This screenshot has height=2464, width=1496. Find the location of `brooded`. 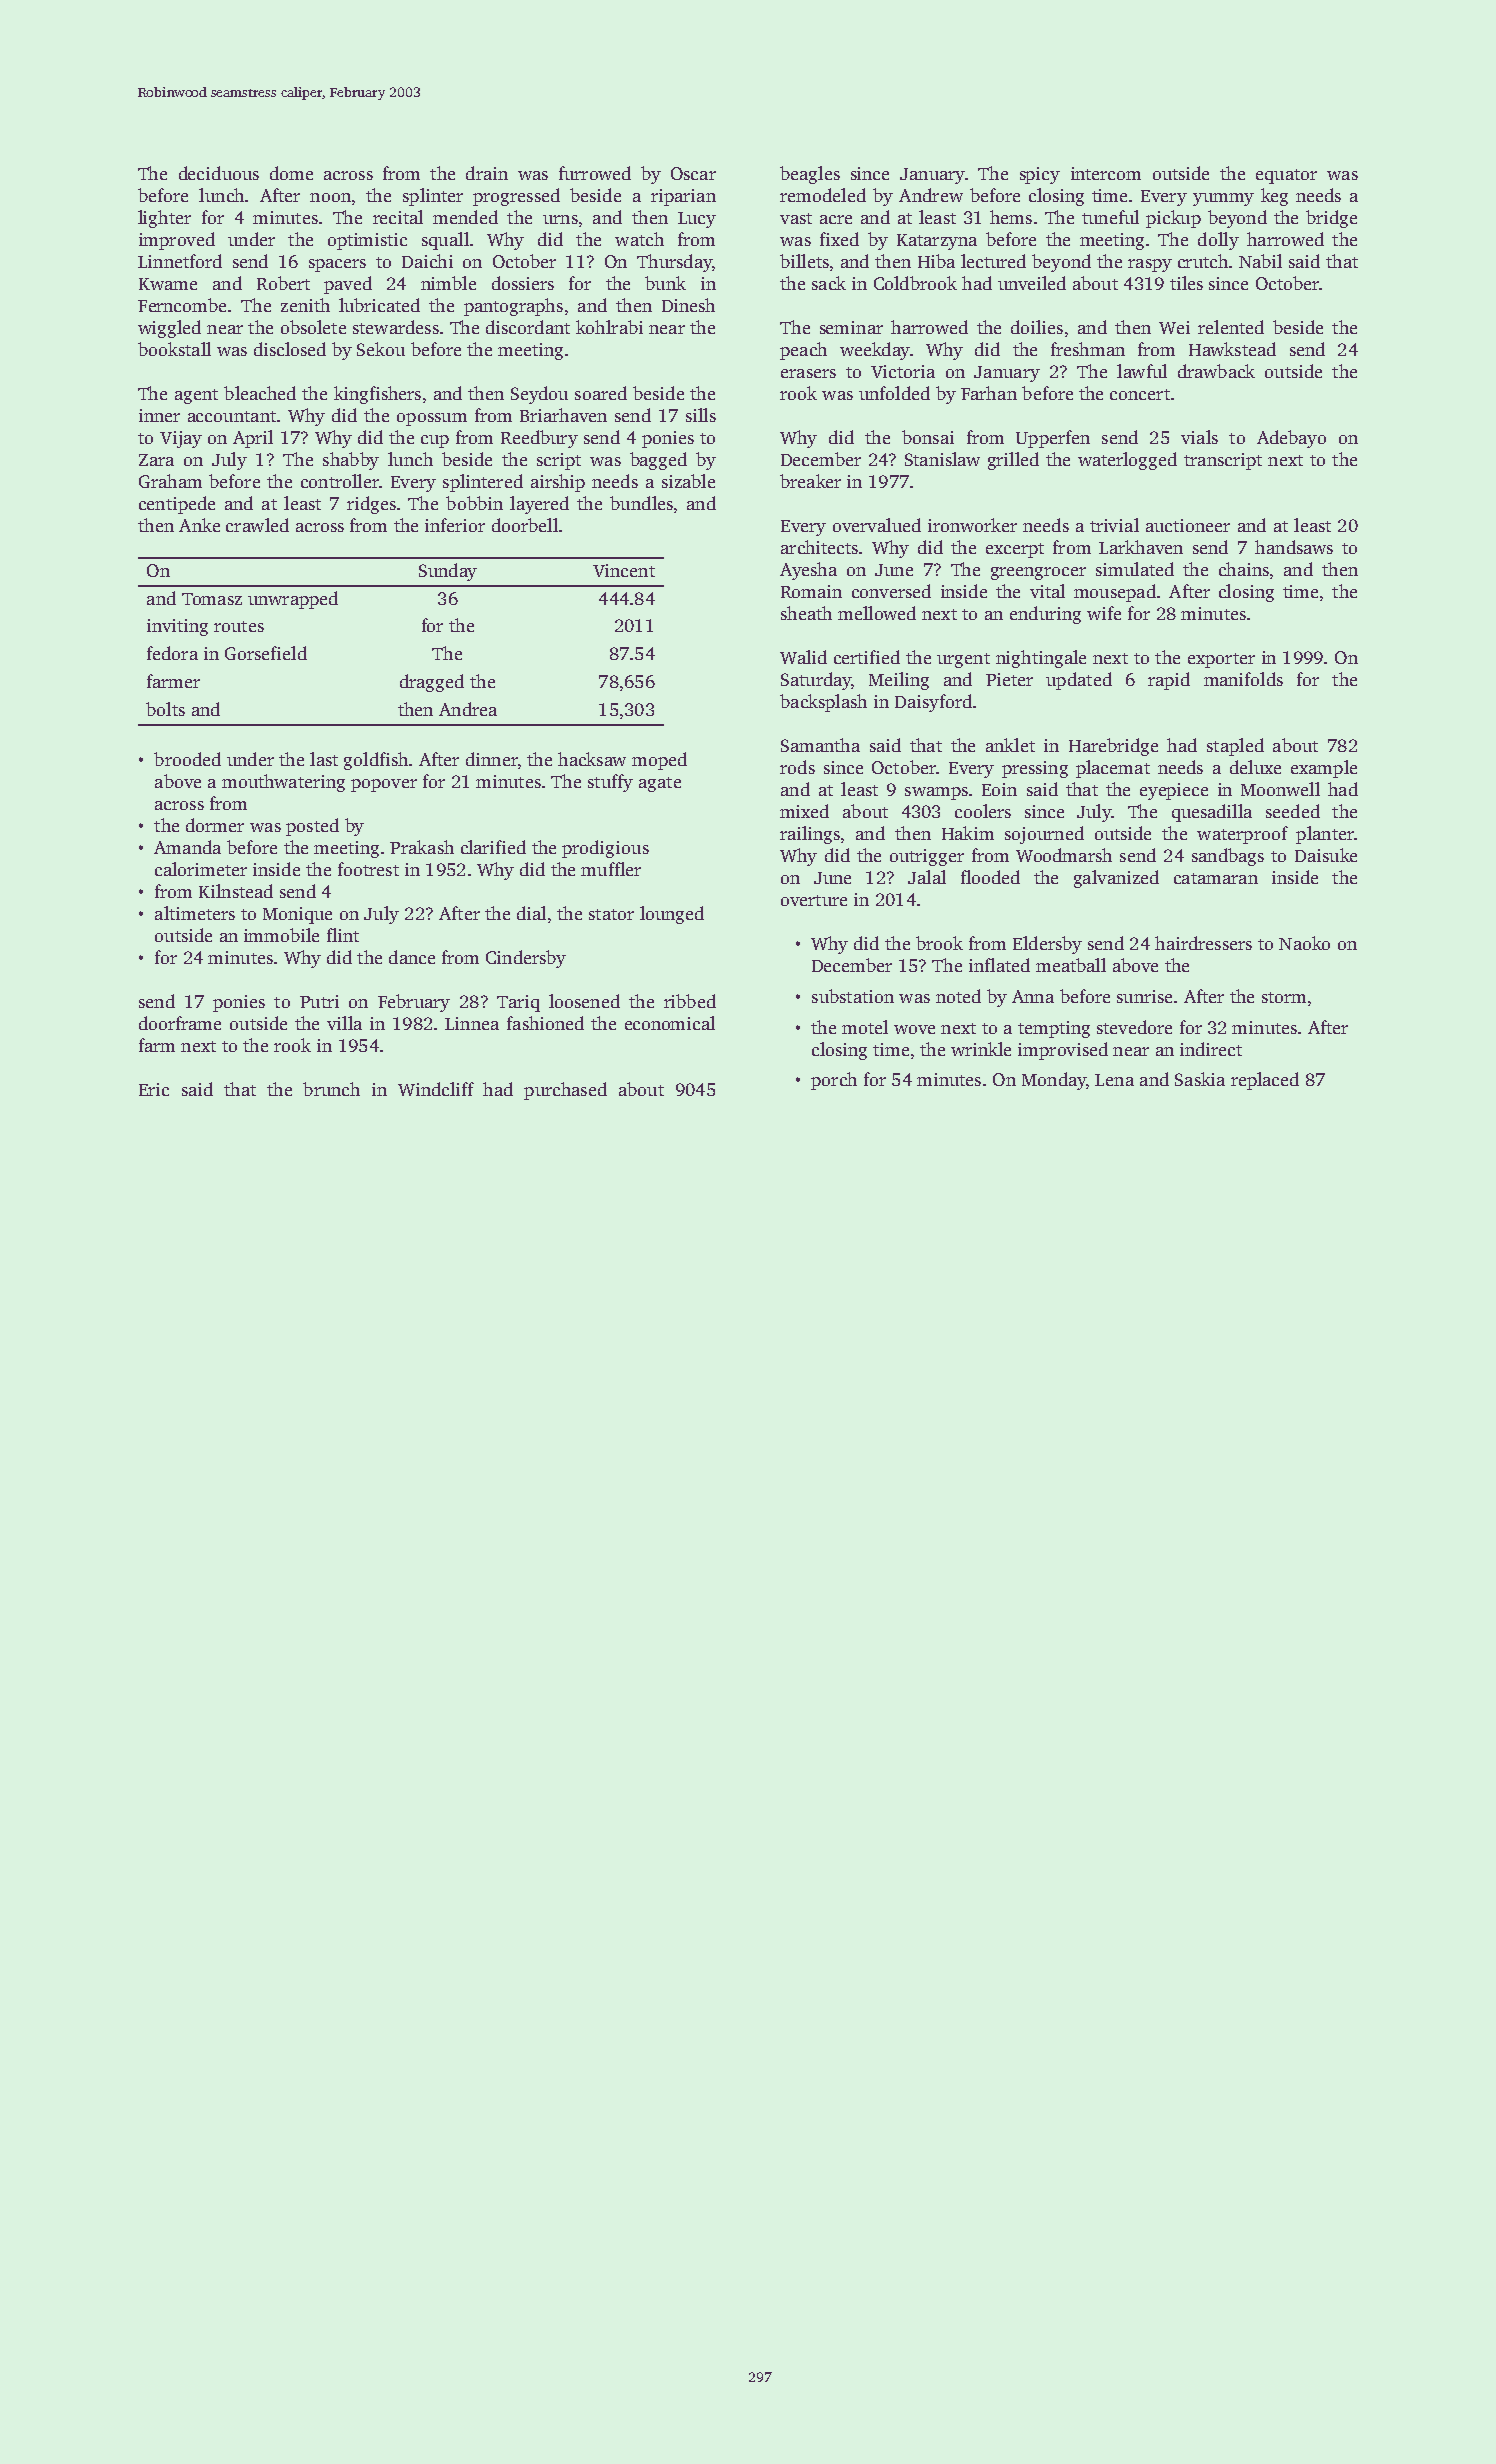

brooded is located at coordinates (187, 759).
